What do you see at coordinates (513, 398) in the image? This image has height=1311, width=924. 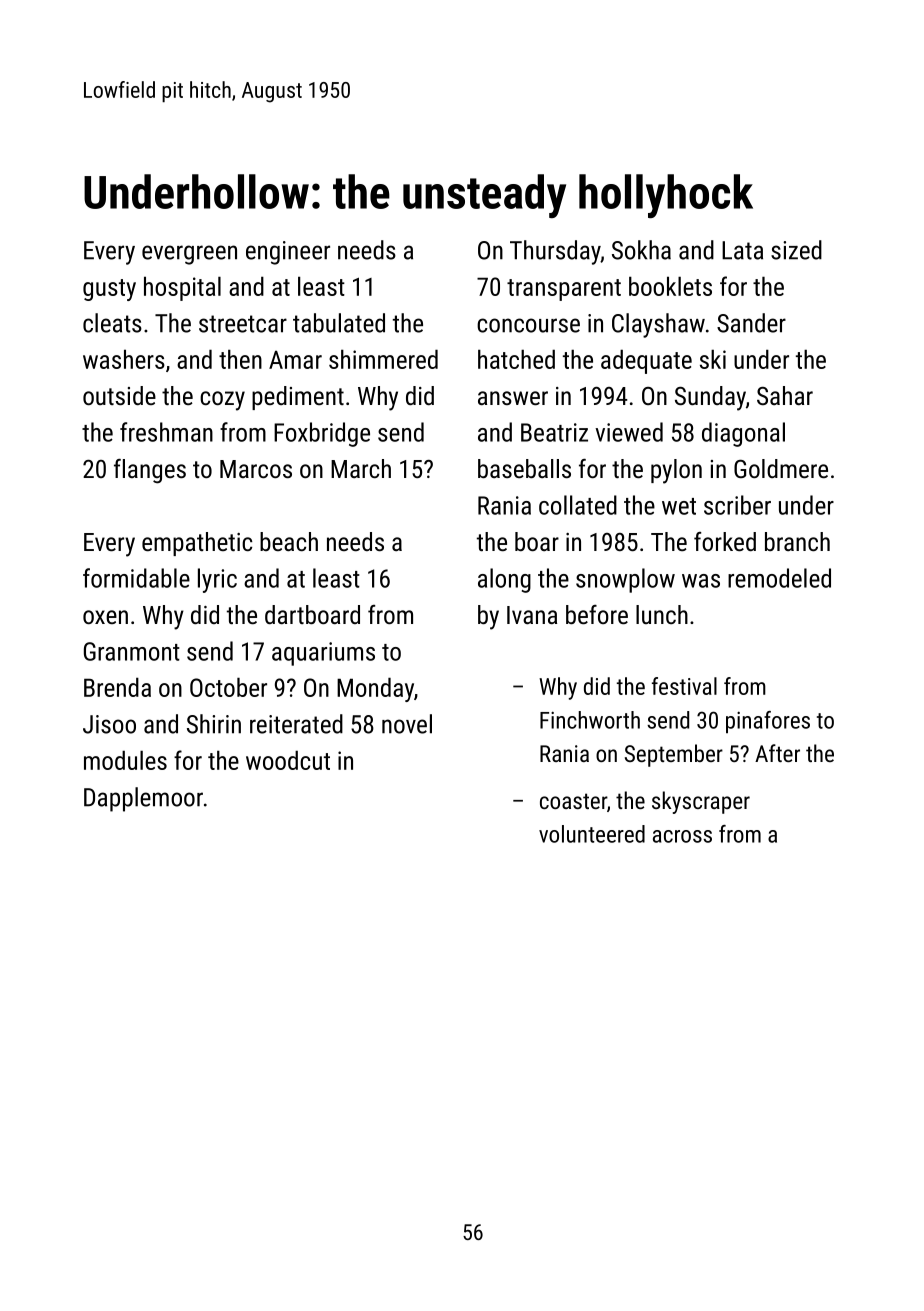 I see `answer` at bounding box center [513, 398].
